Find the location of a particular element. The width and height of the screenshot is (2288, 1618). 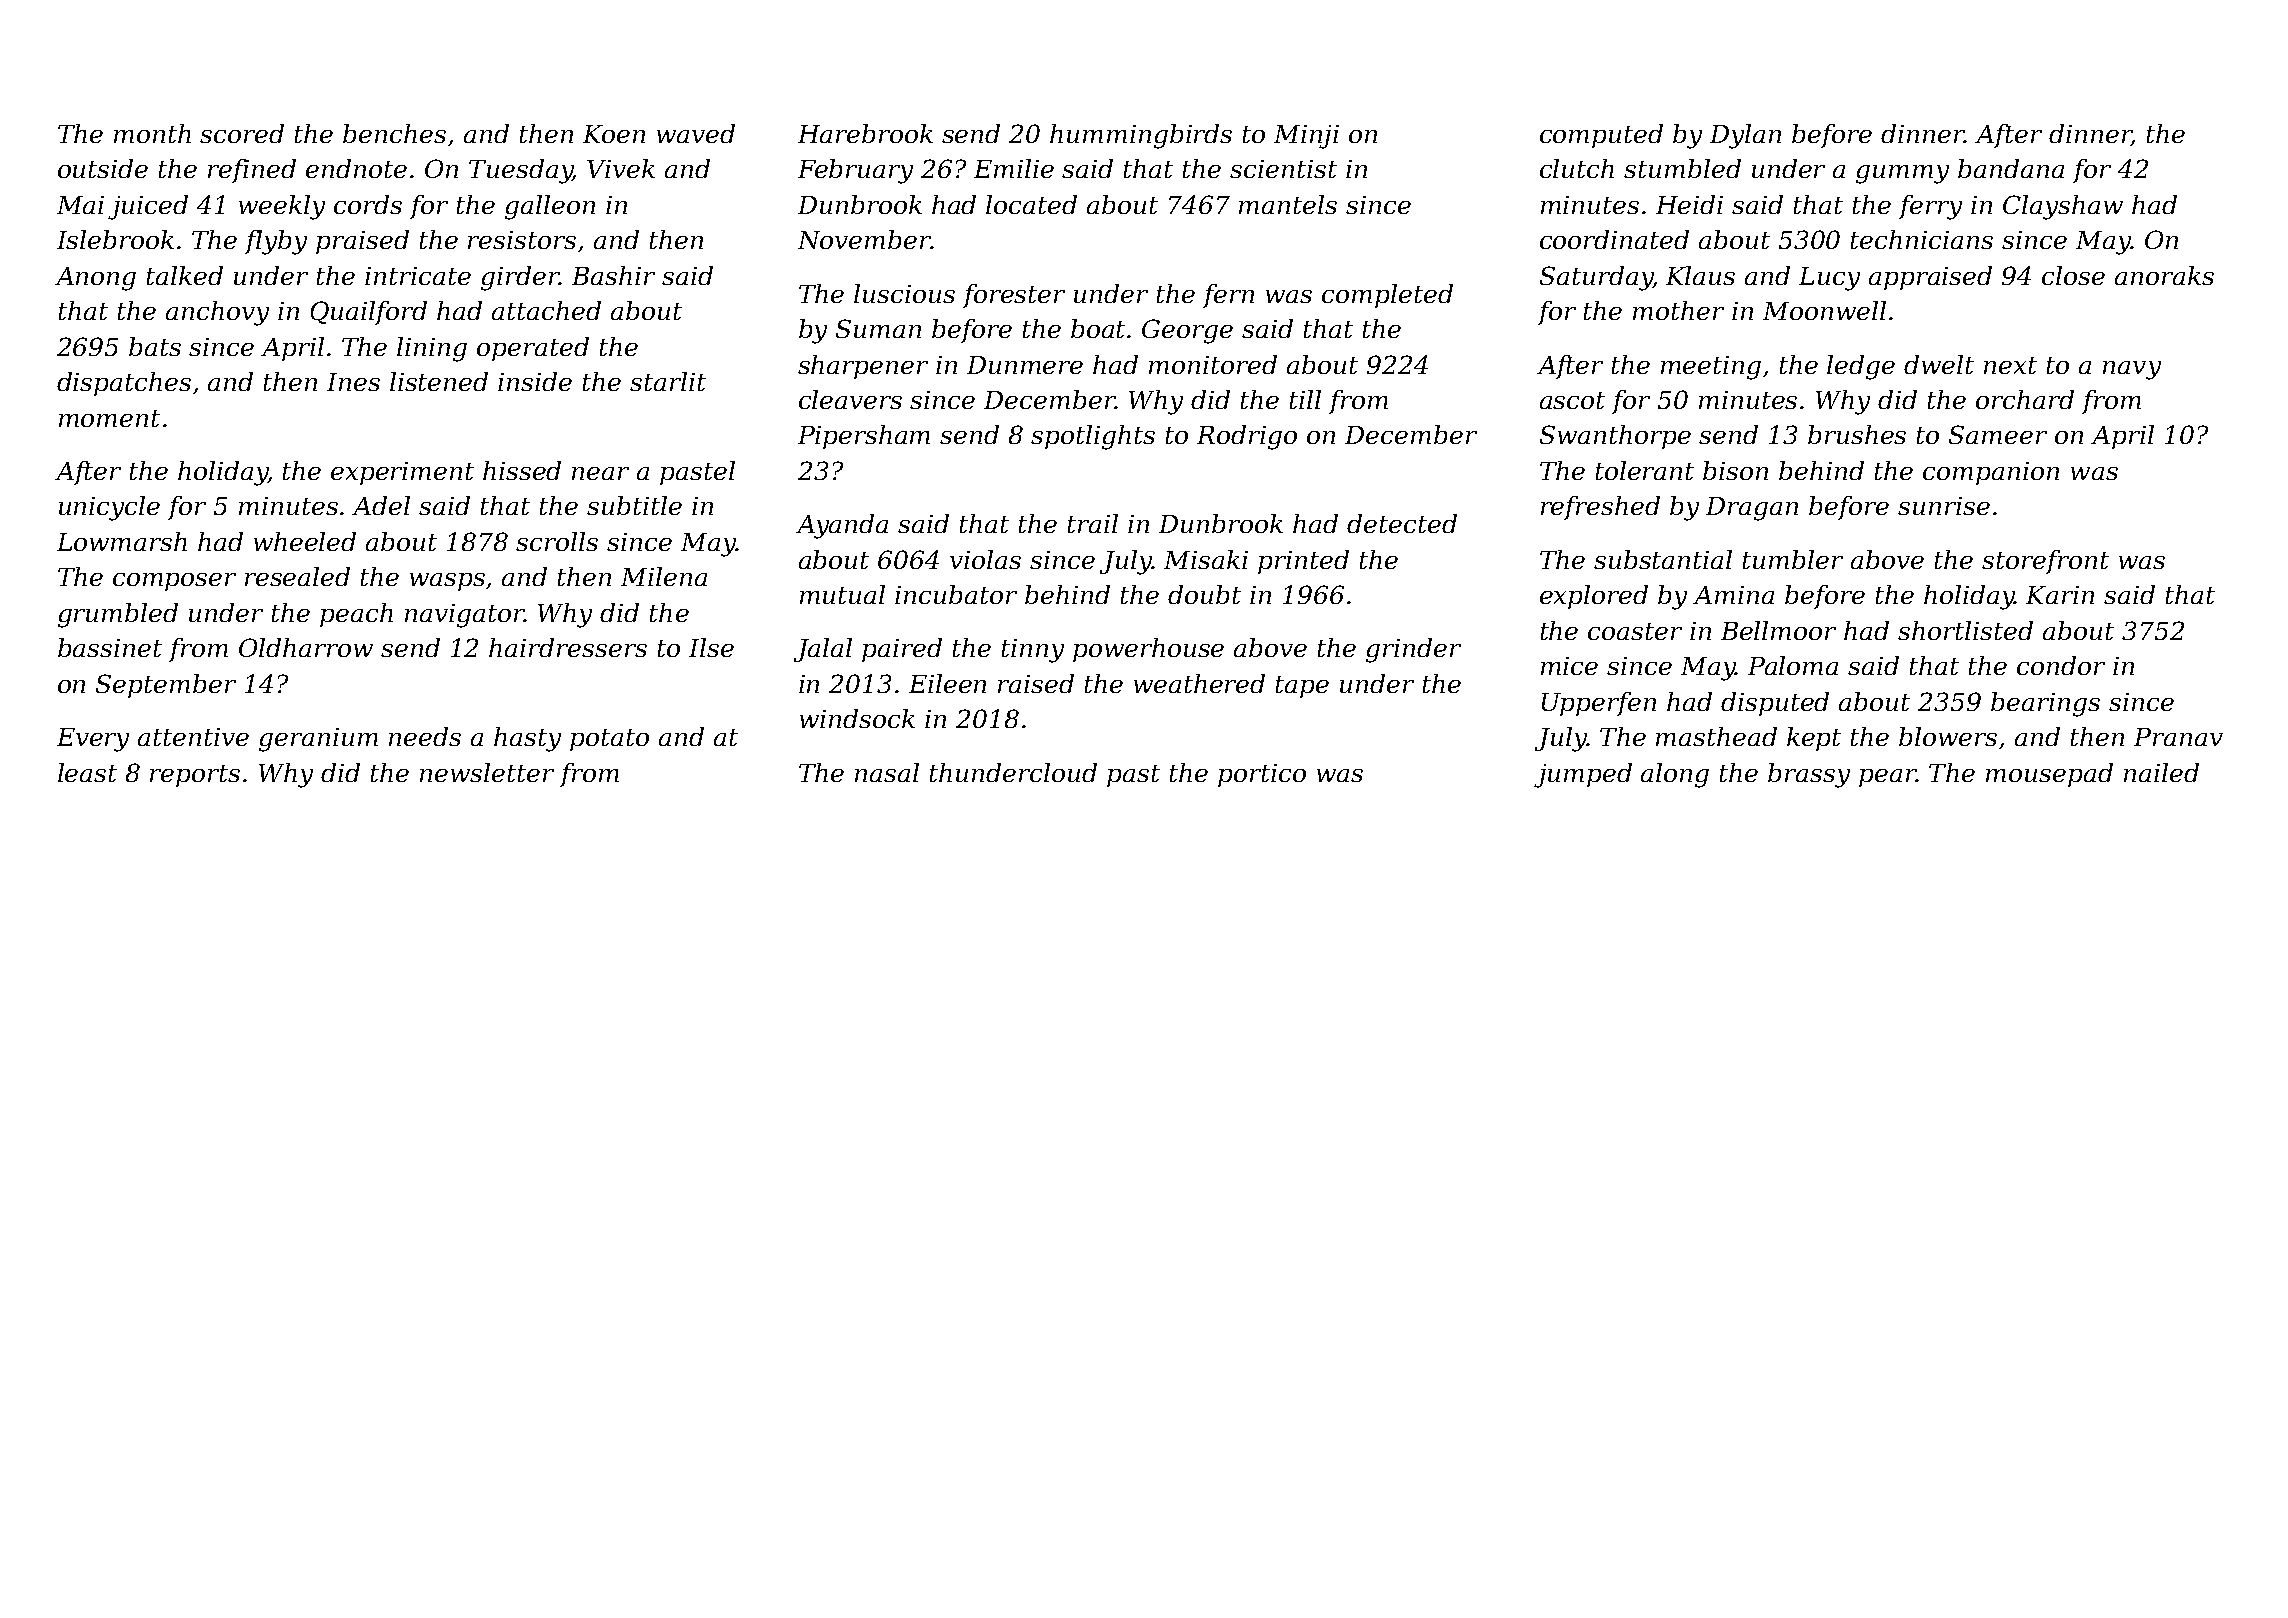

unicycle is located at coordinates (109, 508).
